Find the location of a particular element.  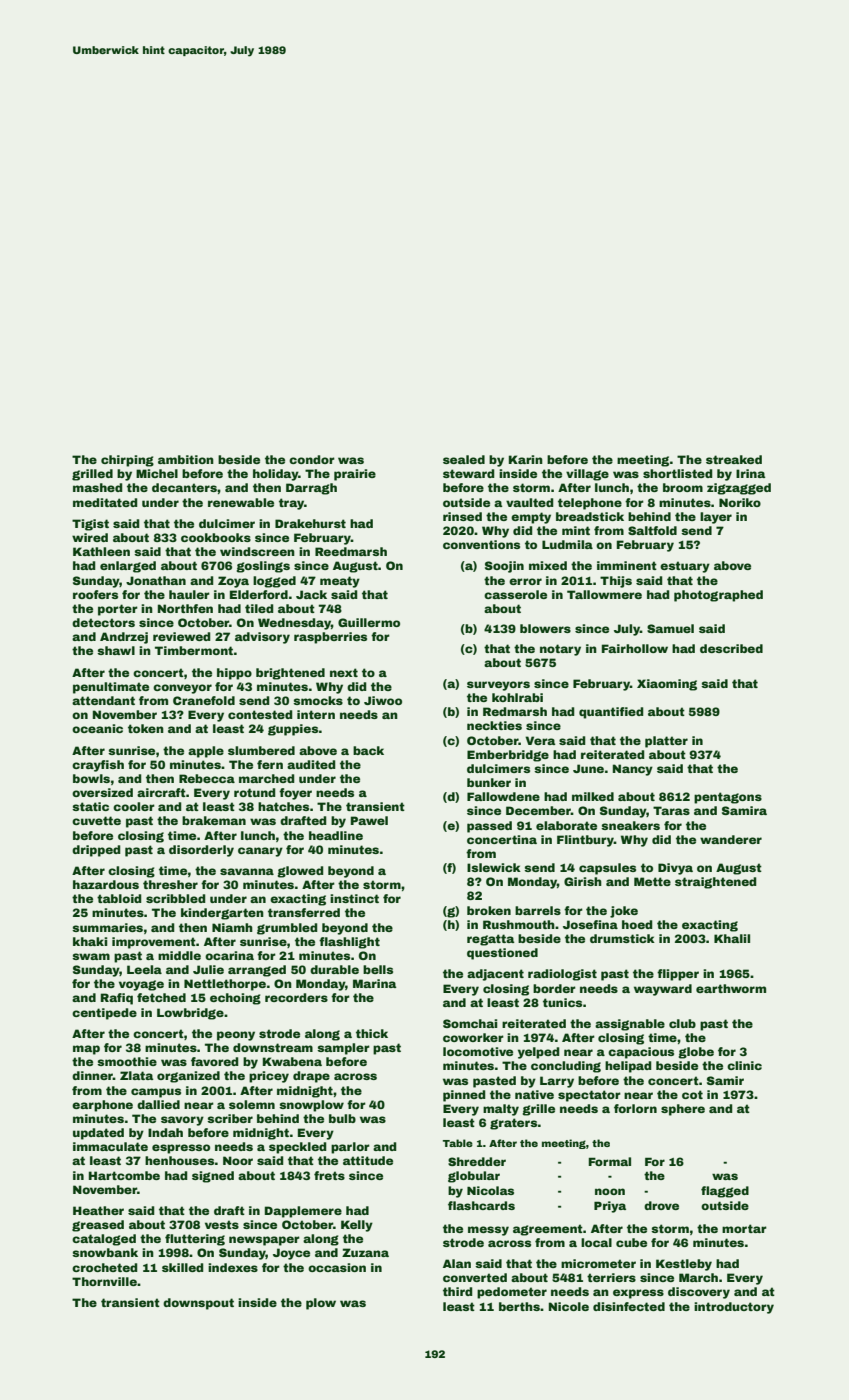

Nancy is located at coordinates (633, 770).
